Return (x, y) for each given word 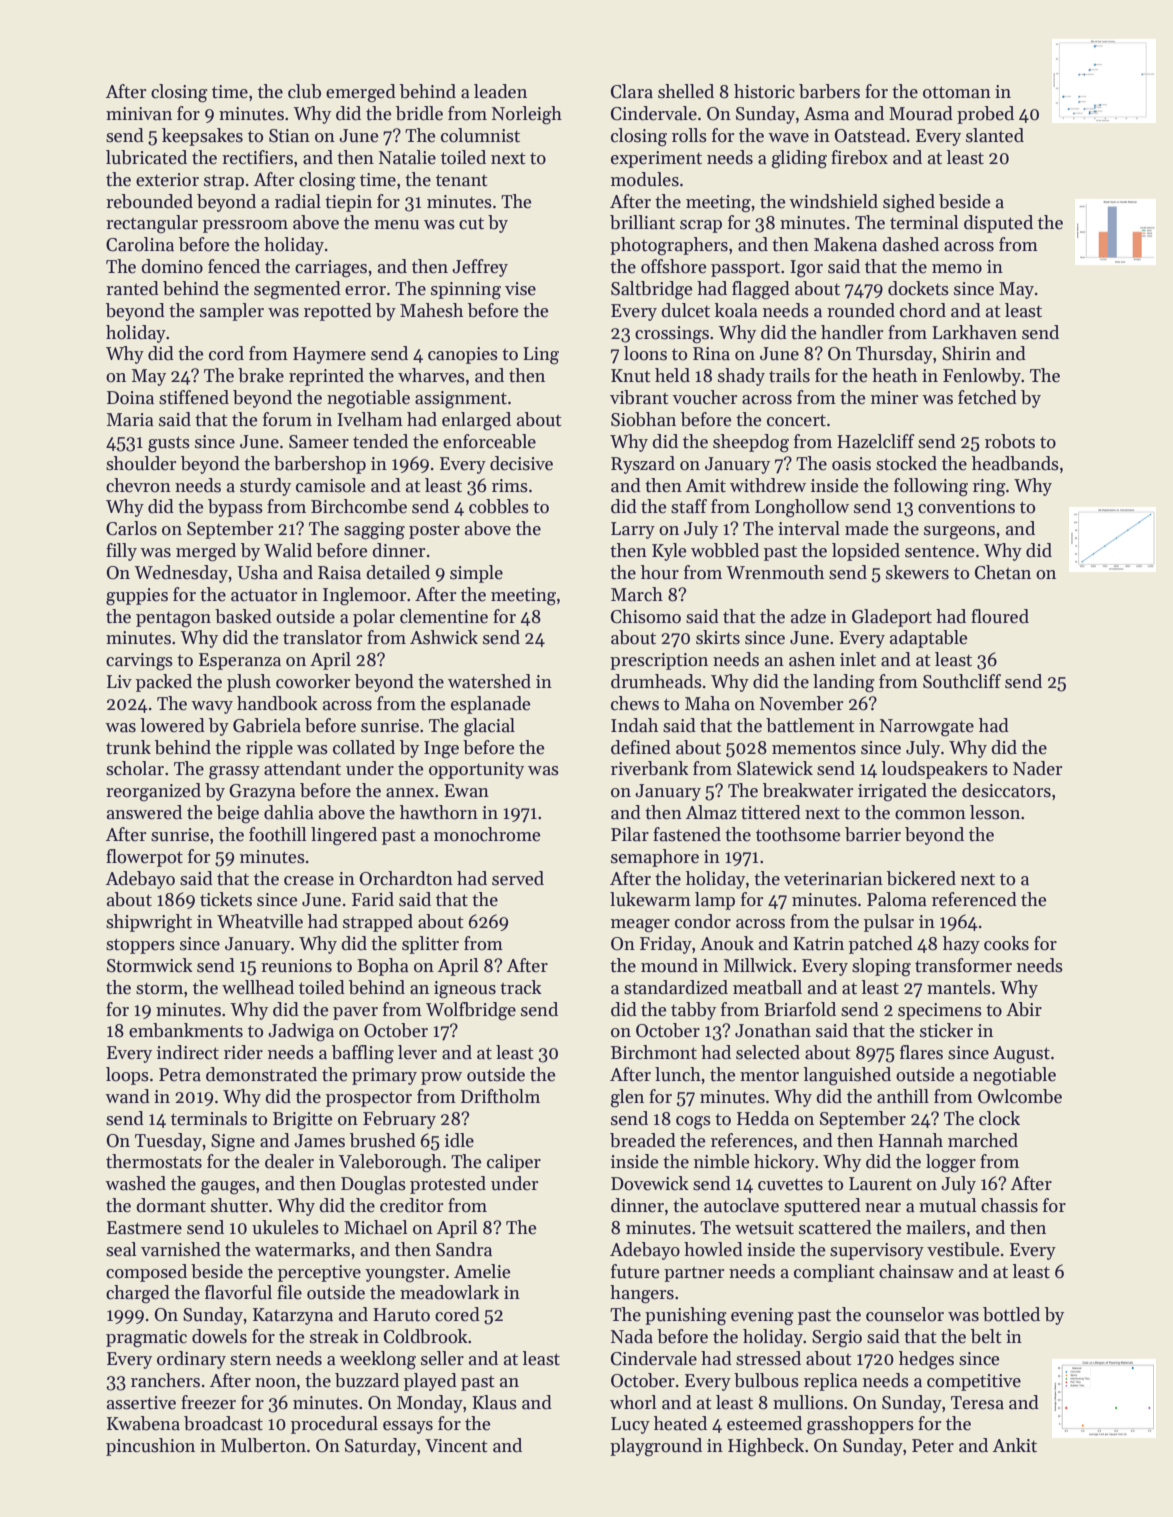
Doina (130, 398)
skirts (718, 637)
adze (808, 616)
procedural (334, 1425)
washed (135, 1183)
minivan (139, 114)
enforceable (489, 441)
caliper (514, 1163)
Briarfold (800, 1009)
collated (364, 747)
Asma (826, 114)
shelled (686, 91)
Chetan (1003, 572)
